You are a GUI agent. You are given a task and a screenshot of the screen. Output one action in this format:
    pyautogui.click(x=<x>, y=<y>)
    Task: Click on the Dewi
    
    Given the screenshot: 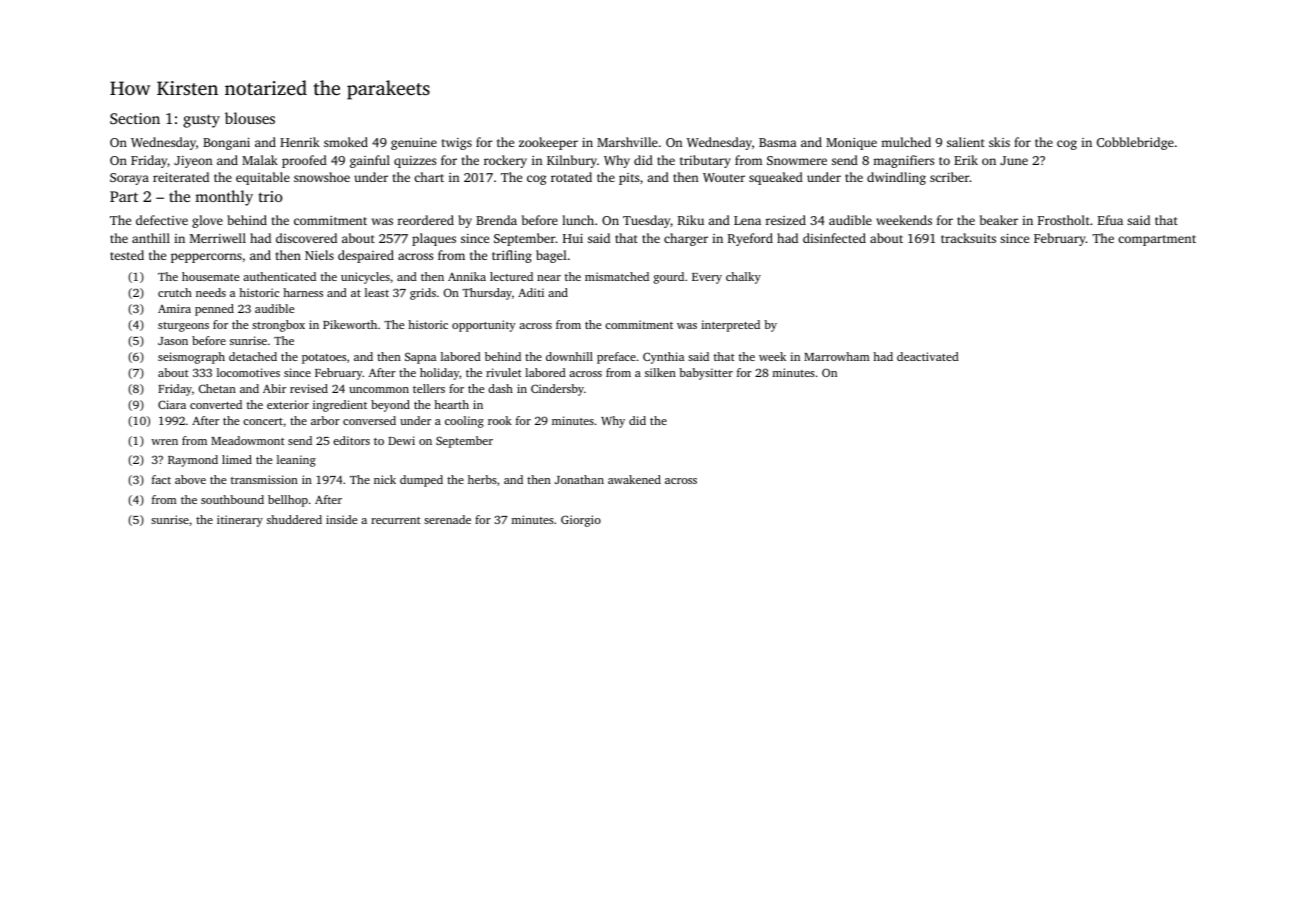 What is the action you would take?
    pyautogui.click(x=401, y=440)
